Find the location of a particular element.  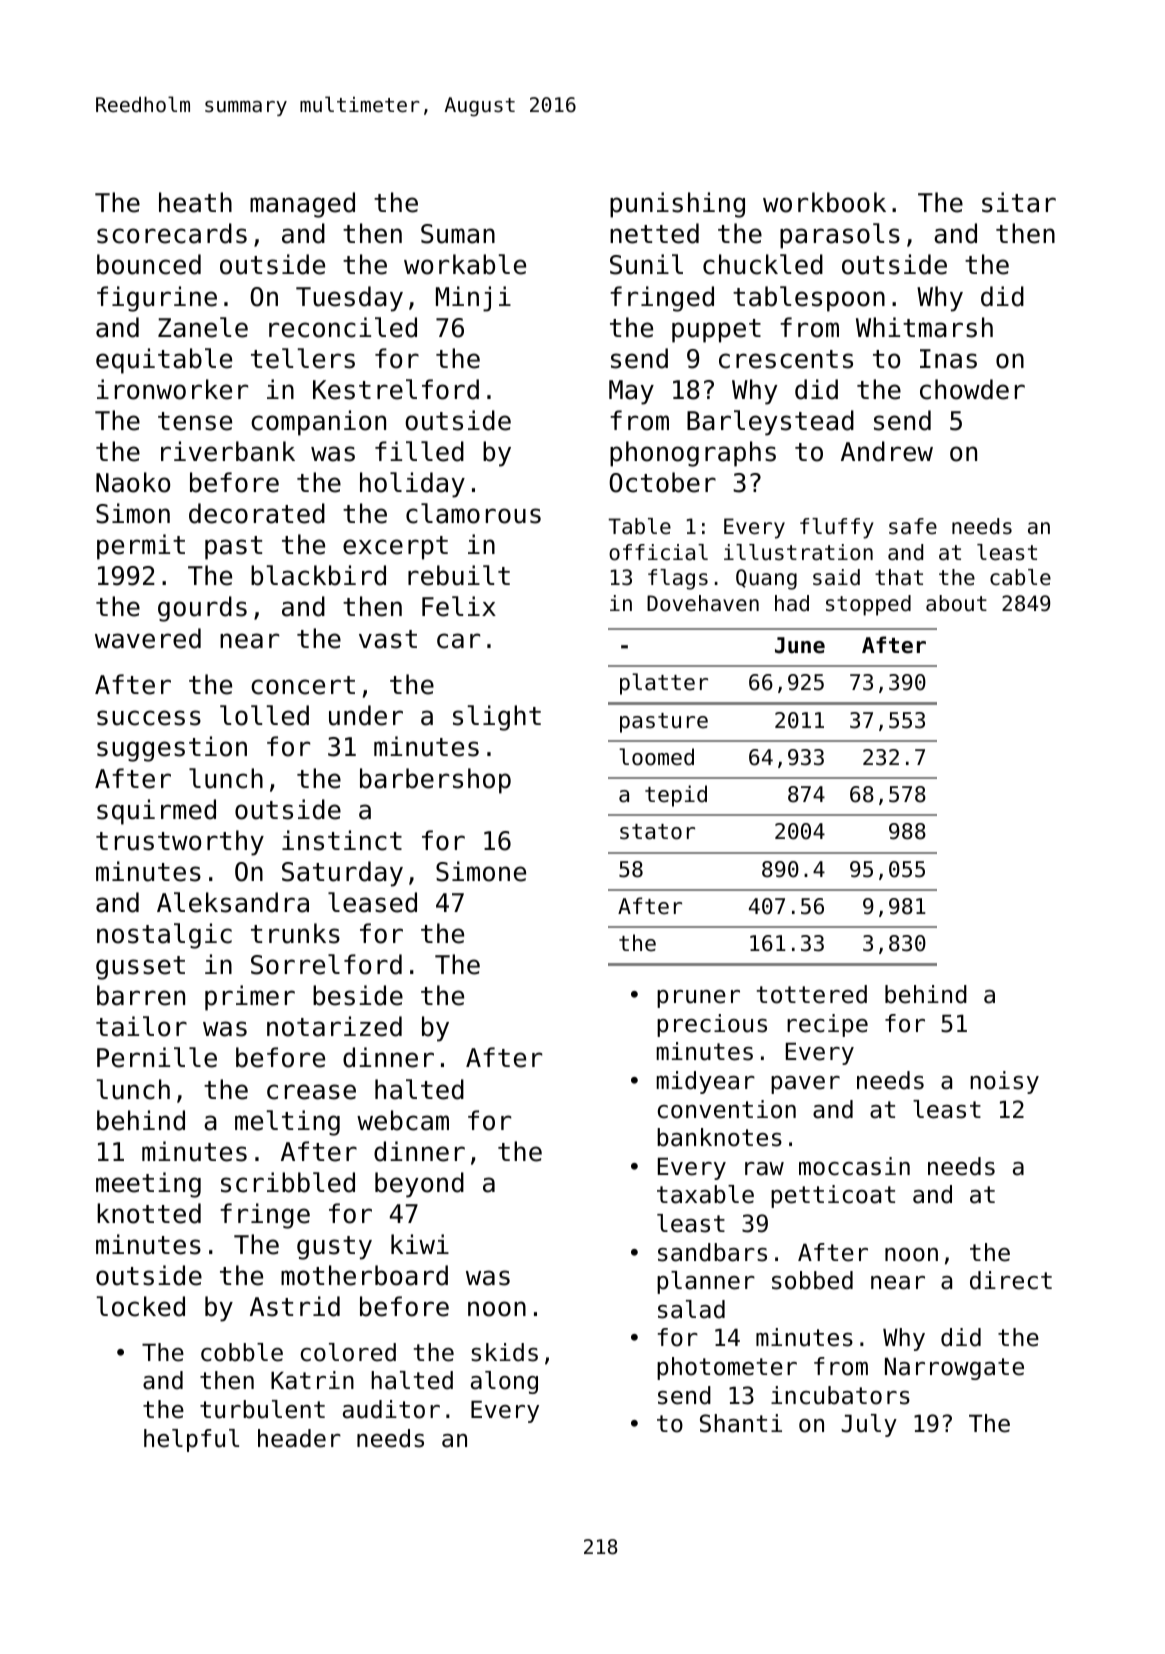

instinct is located at coordinates (342, 840).
